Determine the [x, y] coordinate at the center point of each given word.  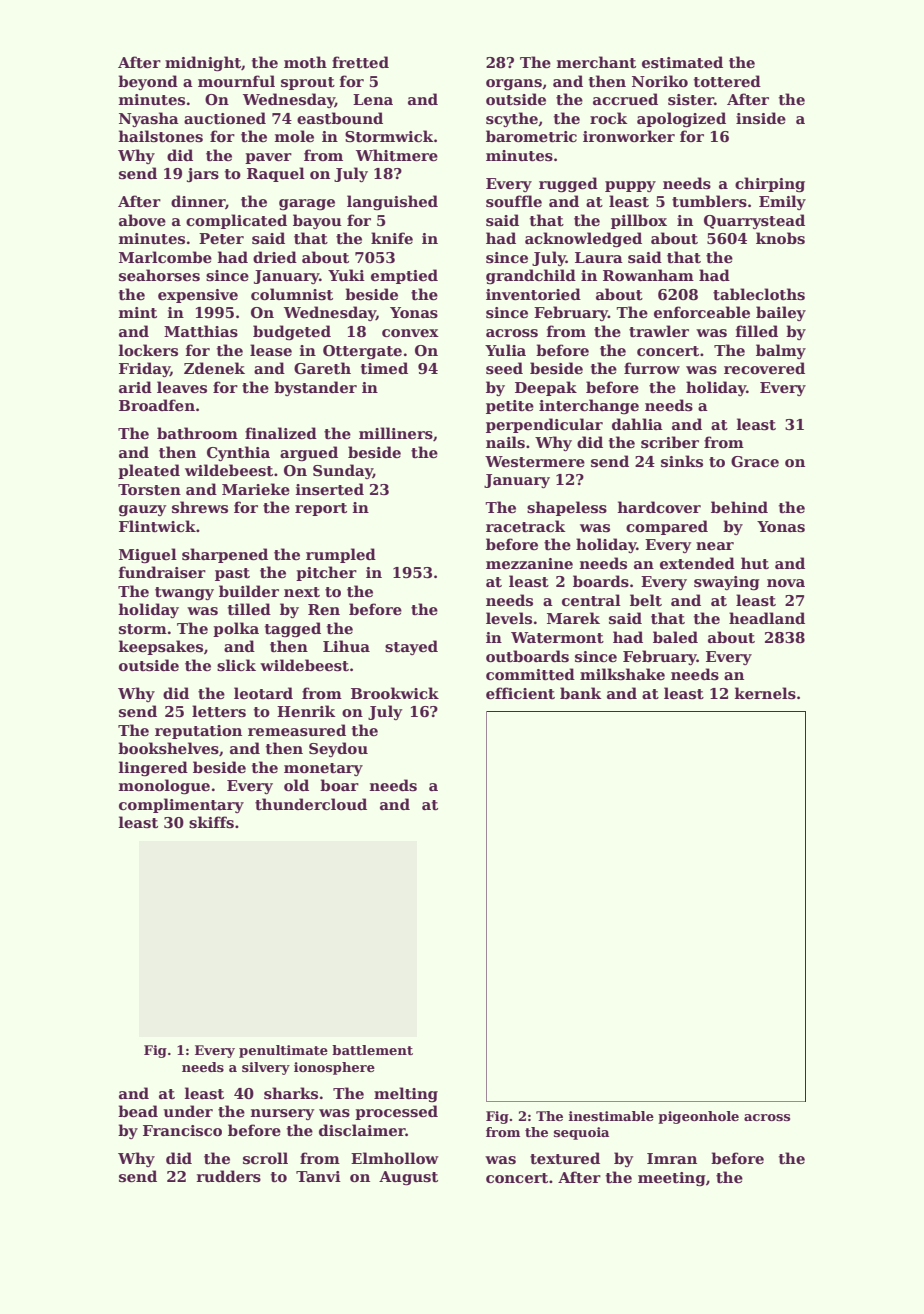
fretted [360, 62]
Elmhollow [395, 1158]
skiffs [211, 822]
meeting [672, 1179]
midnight [203, 64]
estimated [682, 62]
